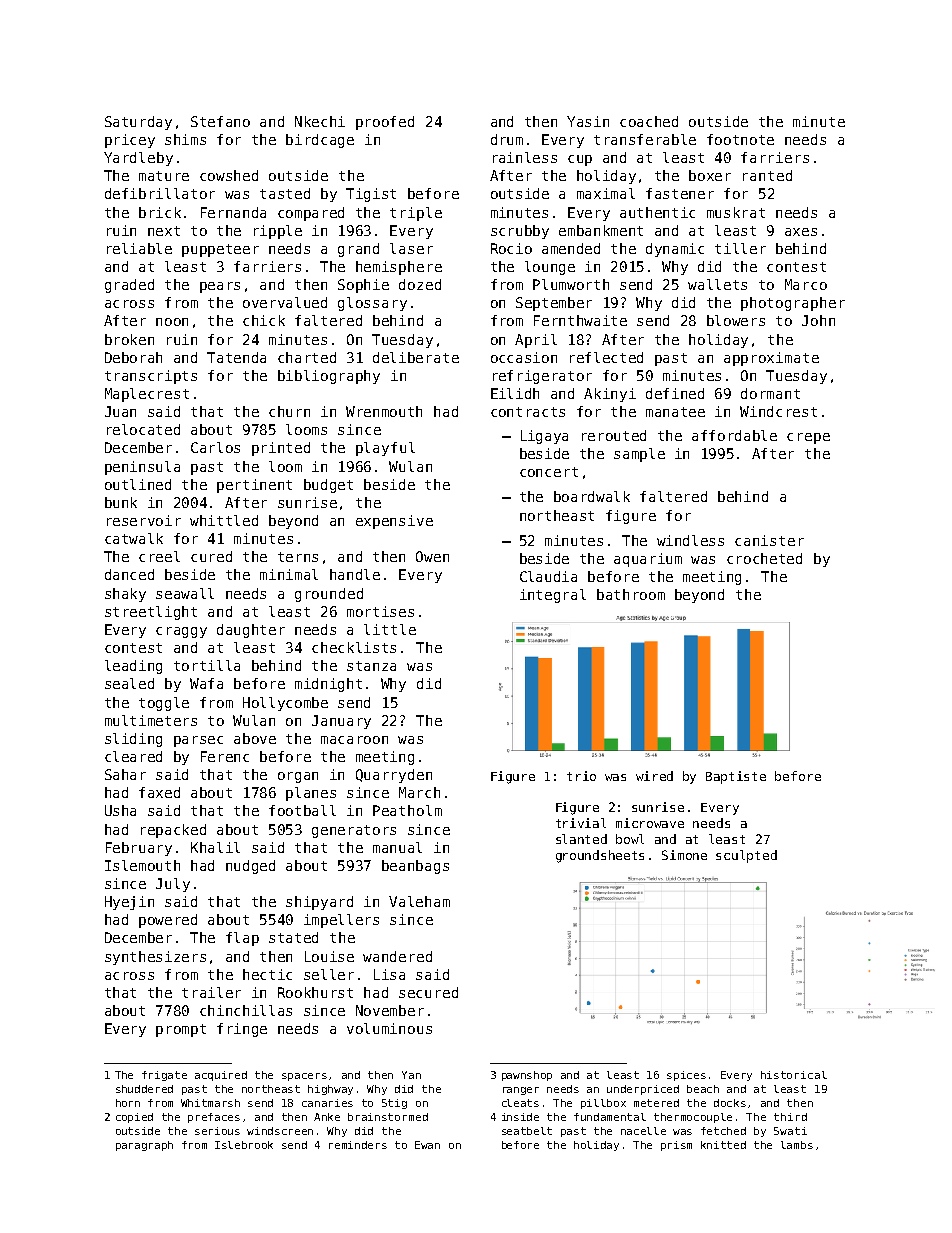  What do you see at coordinates (527, 1131) in the image?
I see `seatbelt` at bounding box center [527, 1131].
